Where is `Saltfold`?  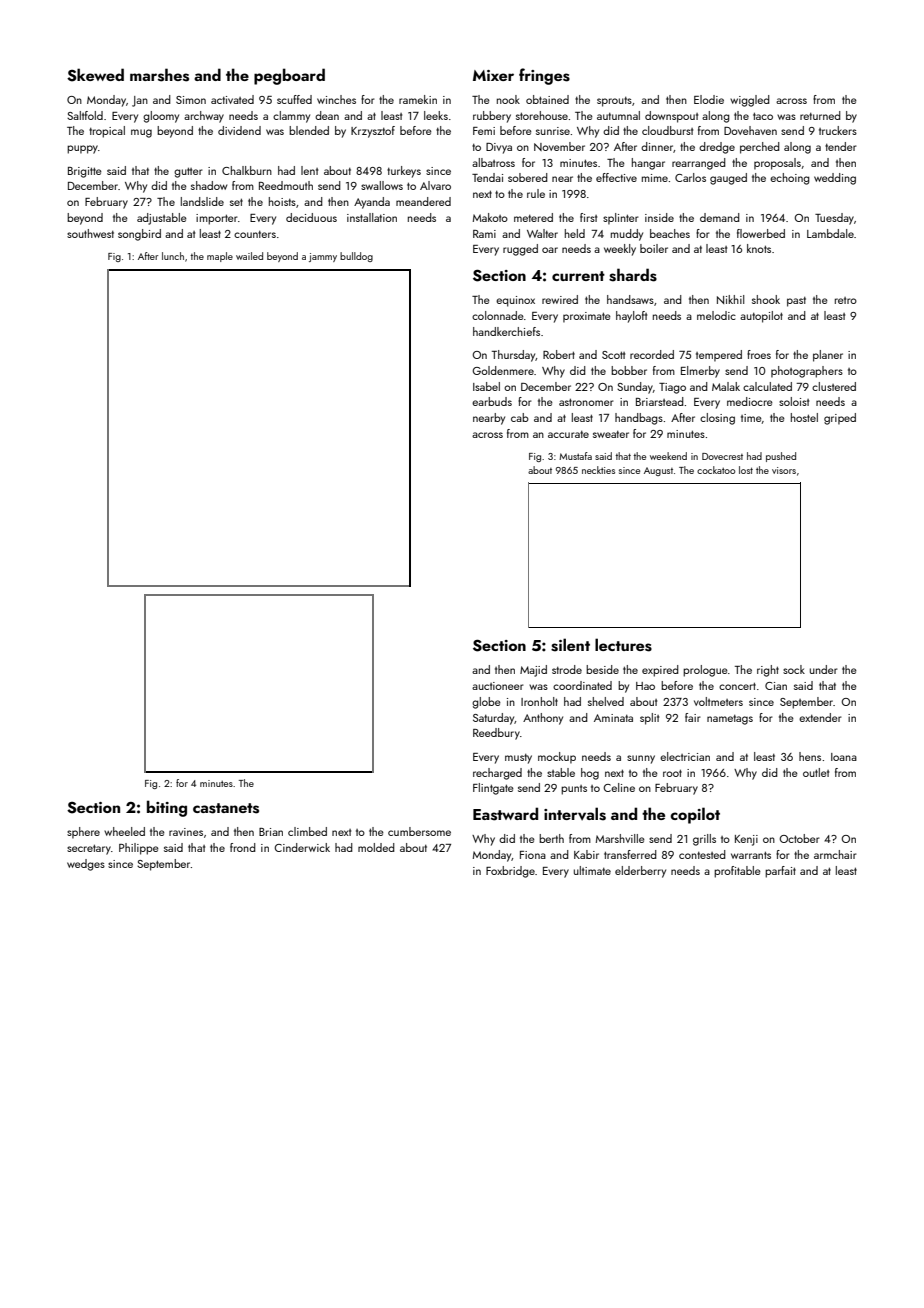 Saltfold is located at coordinates (85, 115).
